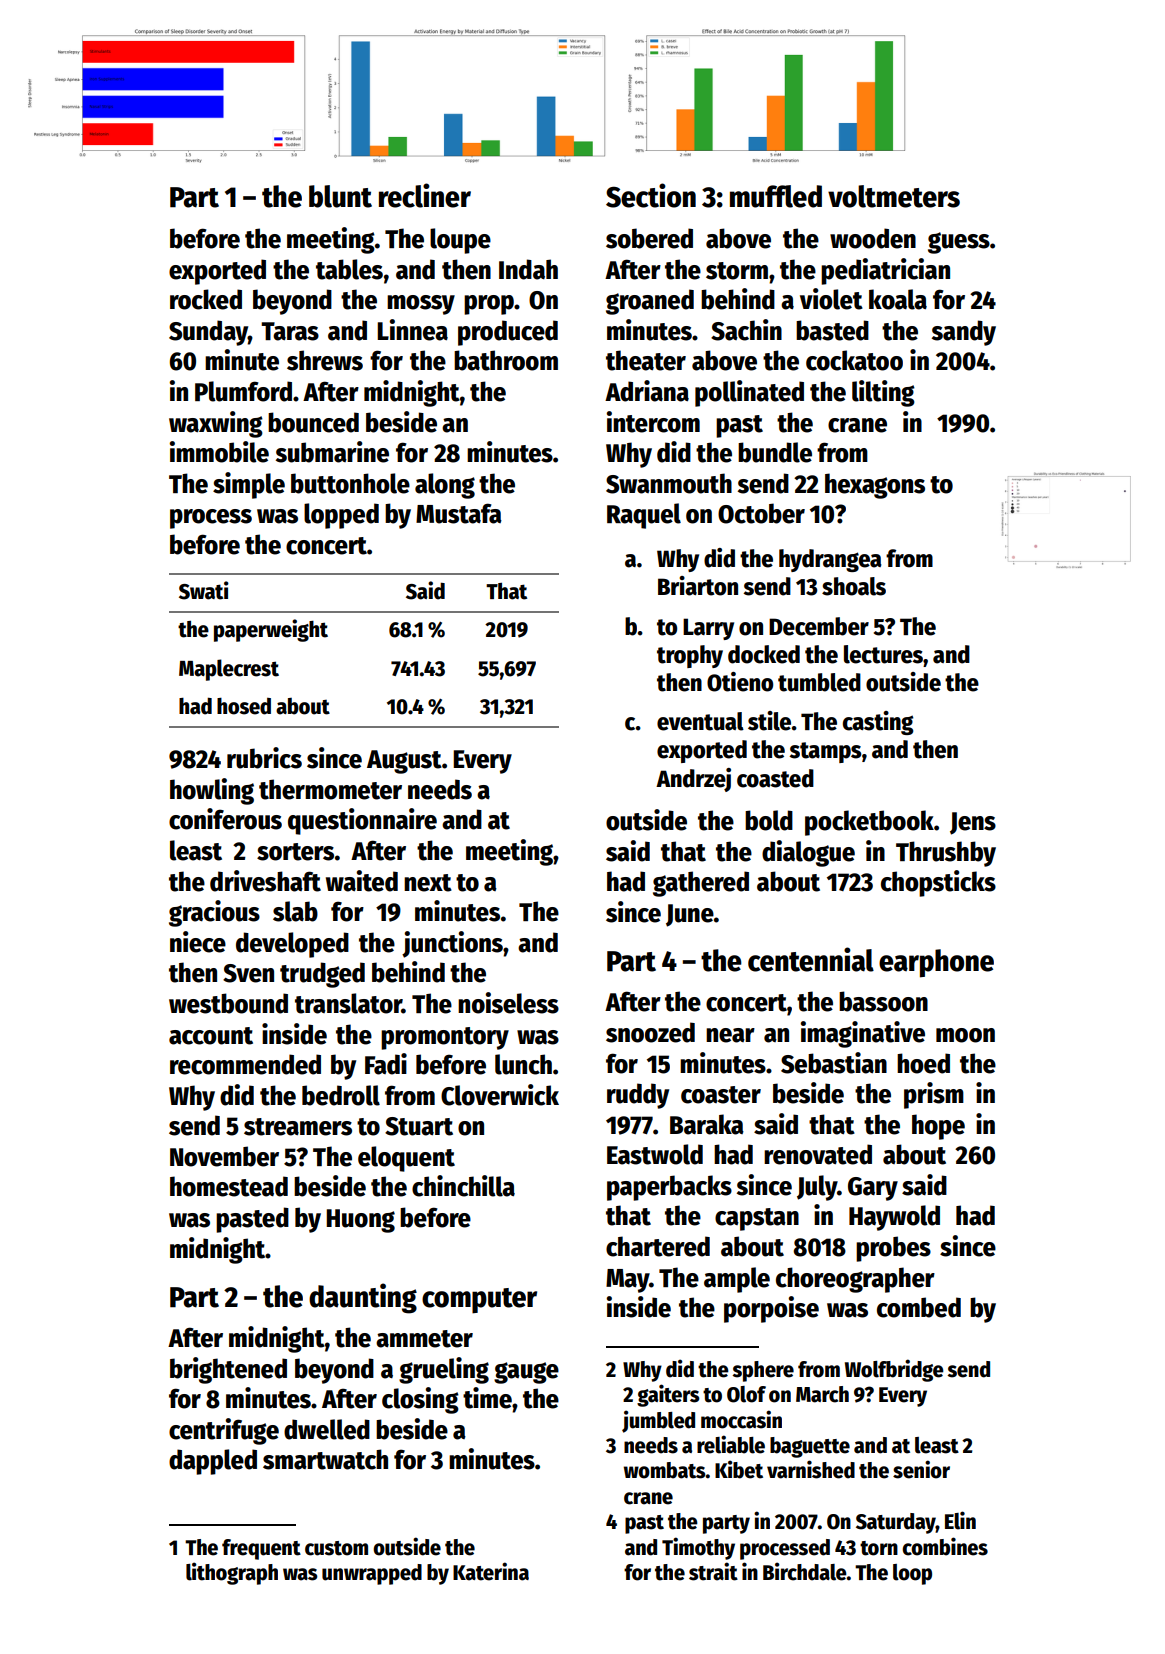 The image size is (1165, 1654). I want to click on groaned, so click(650, 302).
